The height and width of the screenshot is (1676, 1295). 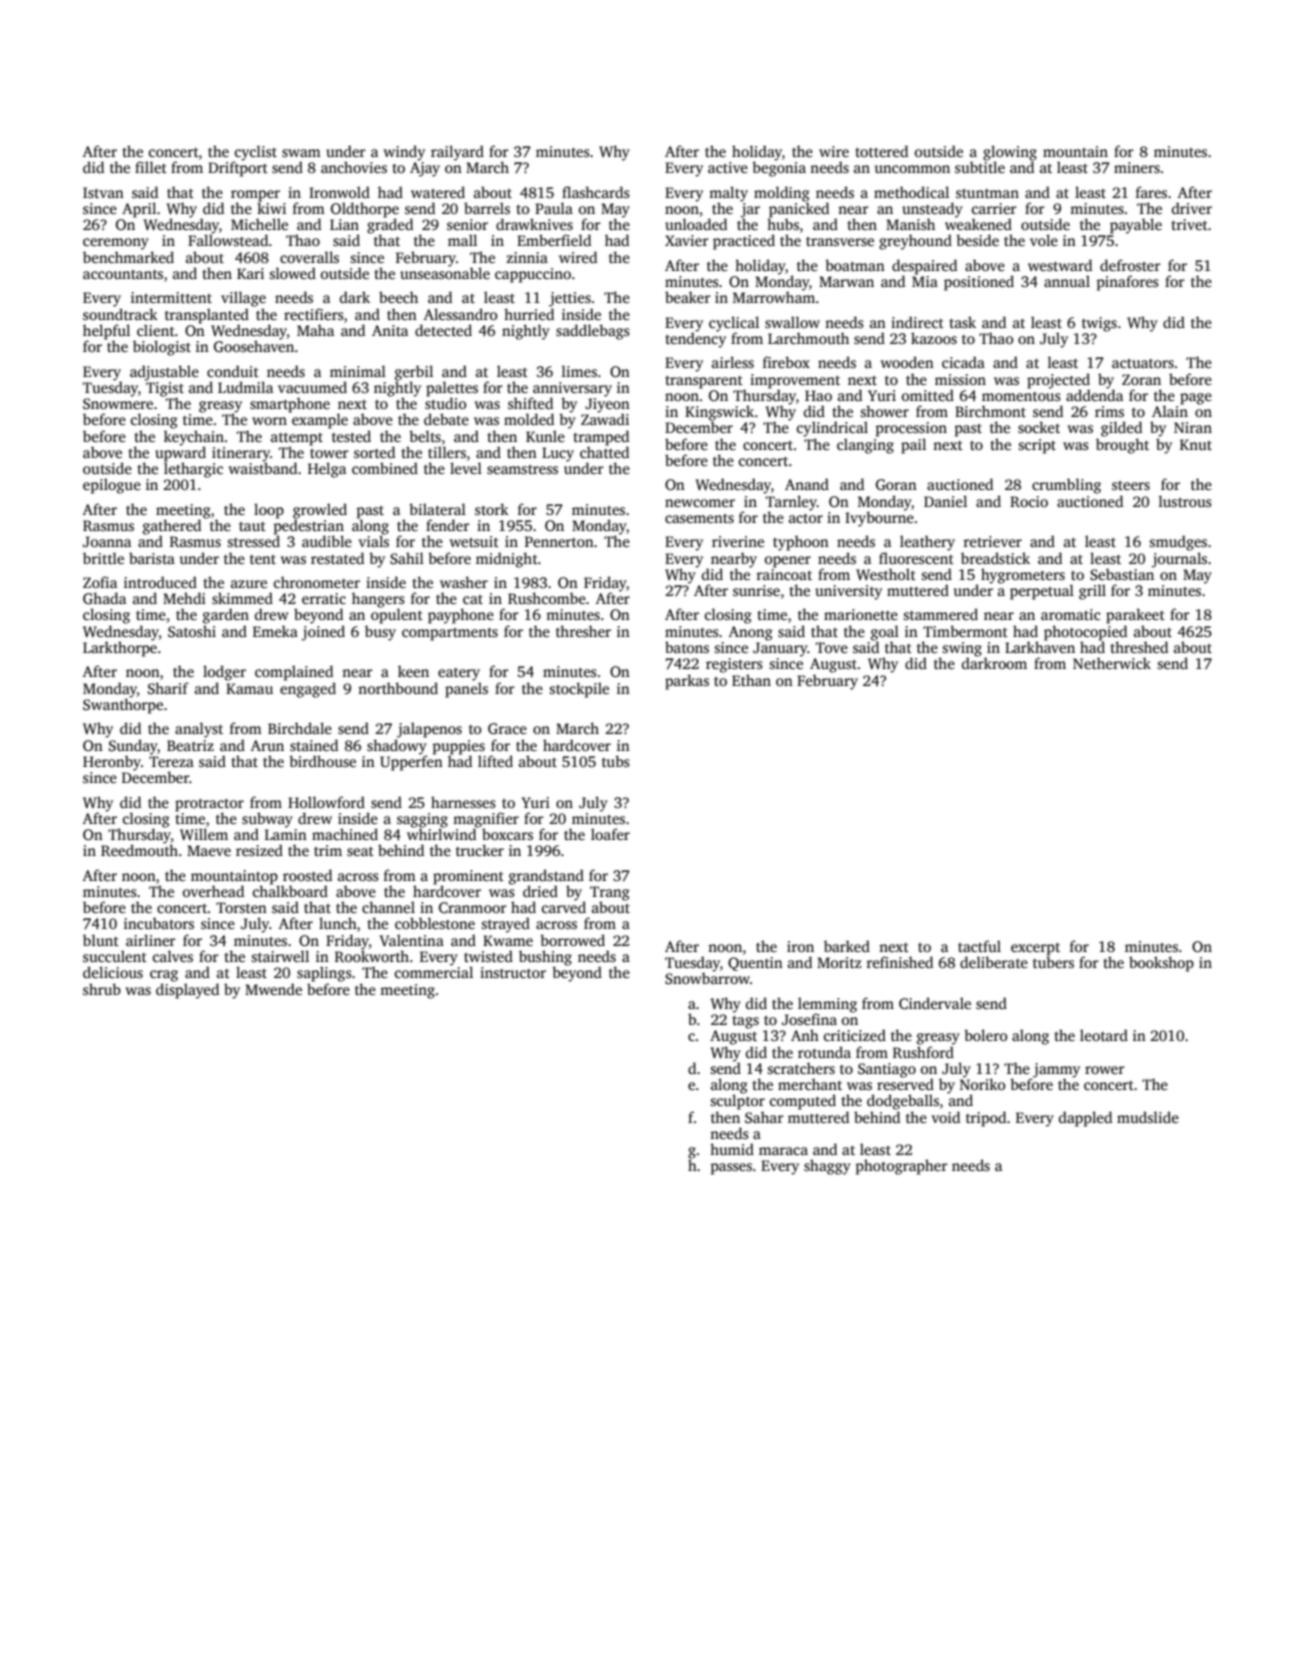 I want to click on Ajay, so click(x=425, y=169).
